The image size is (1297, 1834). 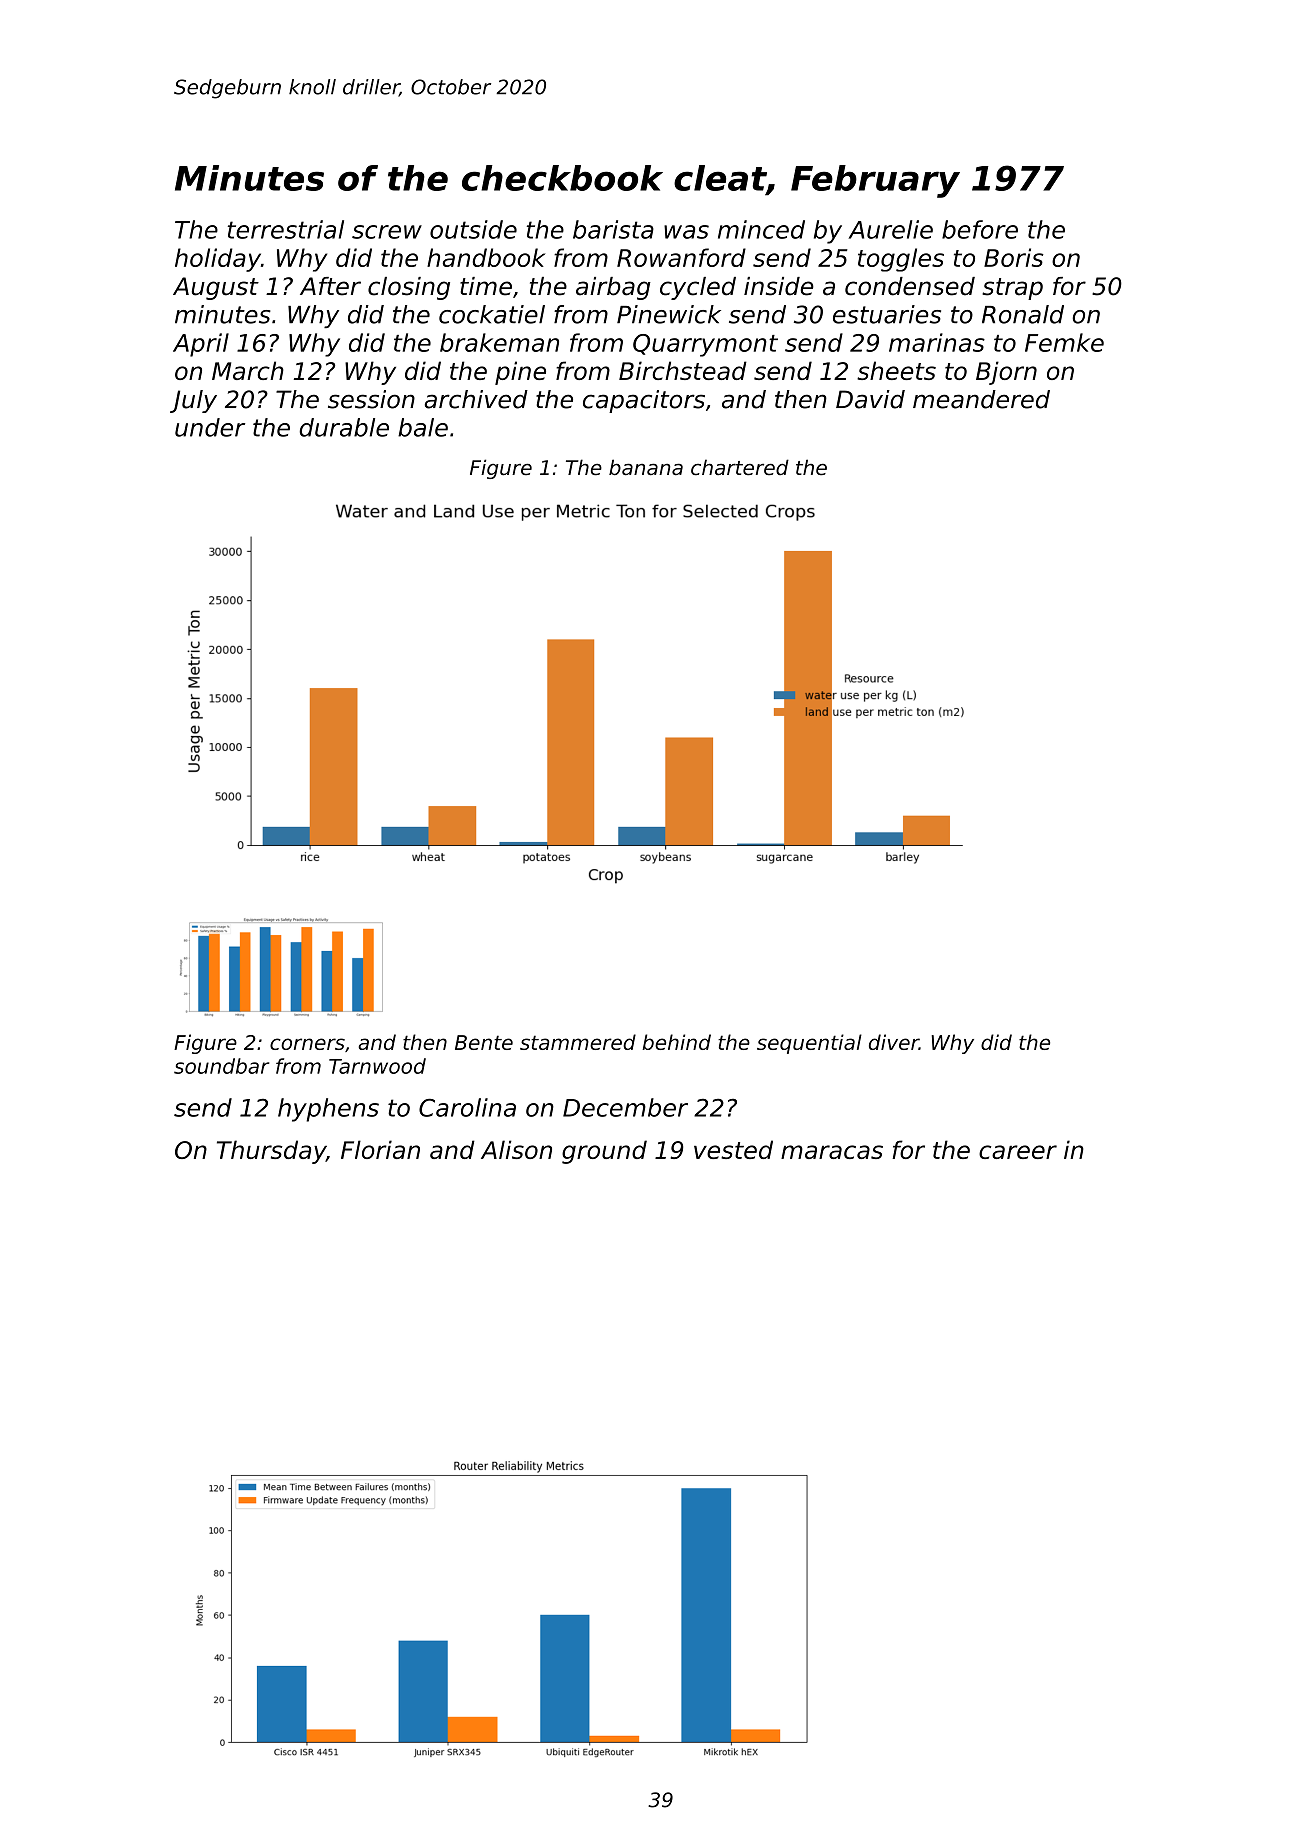 I want to click on brakeman, so click(x=499, y=342).
